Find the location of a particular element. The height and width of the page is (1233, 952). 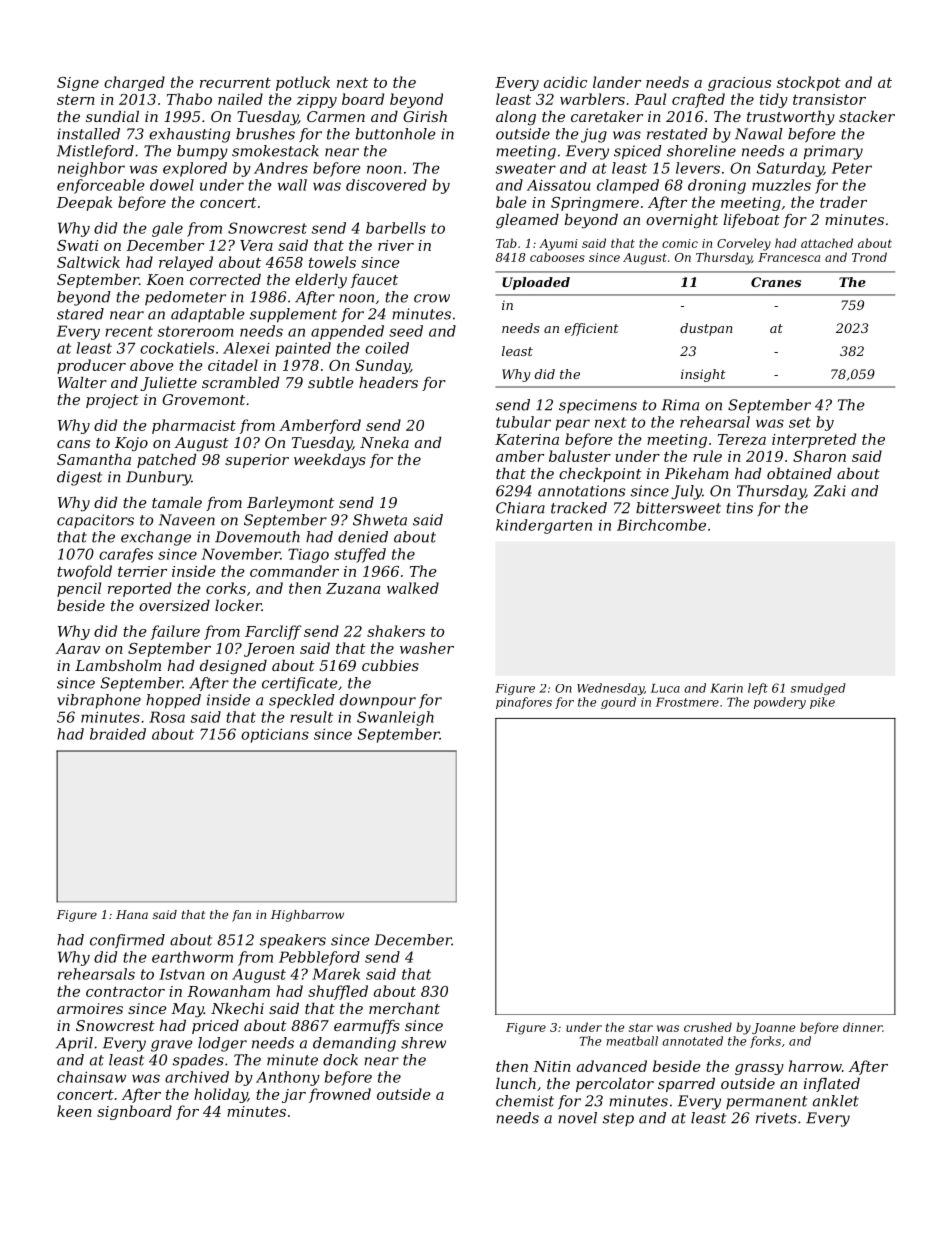

gleamed is located at coordinates (527, 221).
